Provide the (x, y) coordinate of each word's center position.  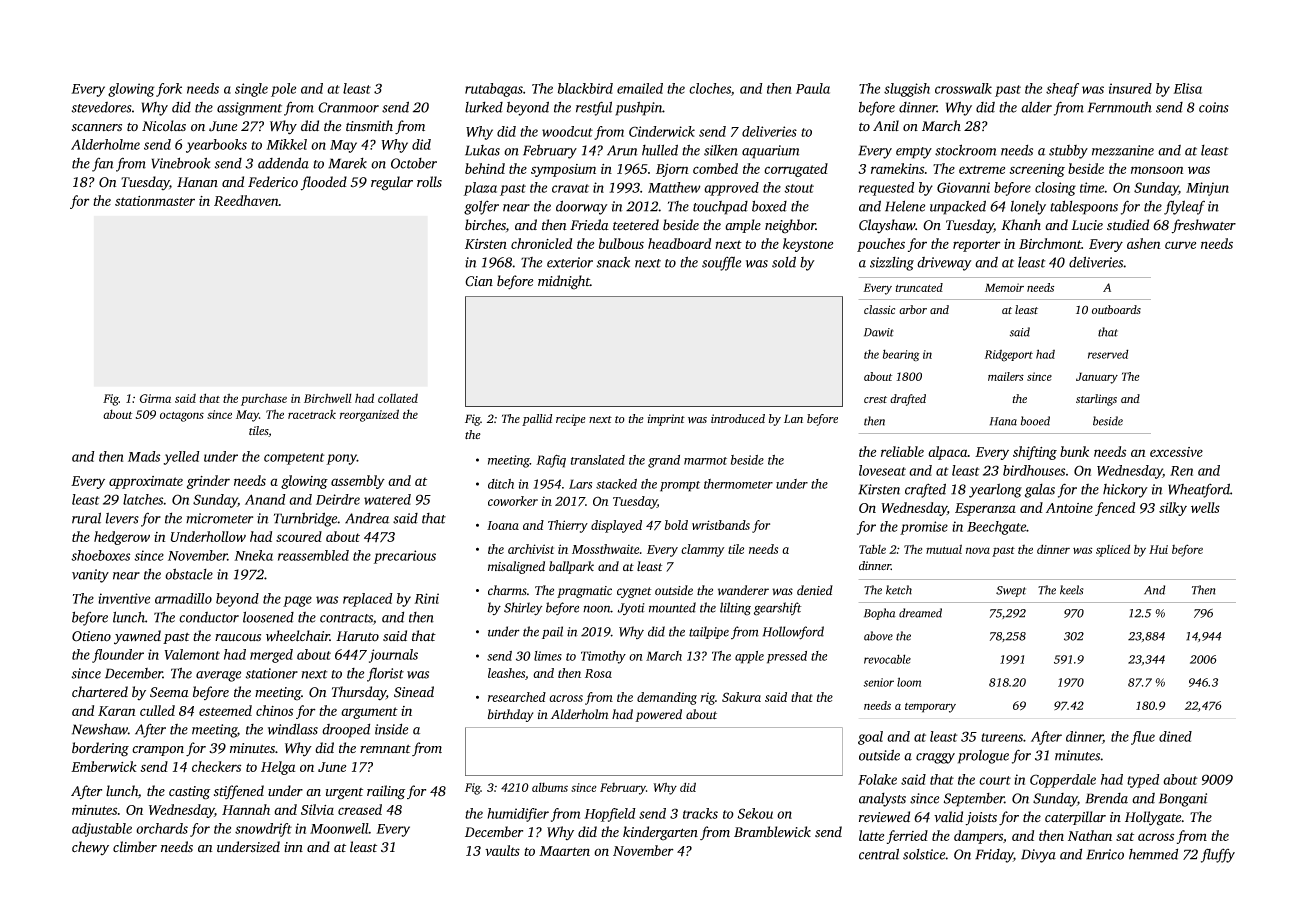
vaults (502, 850)
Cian (479, 281)
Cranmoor (348, 107)
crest (875, 399)
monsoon (1157, 170)
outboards (1116, 309)
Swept (1011, 591)
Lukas (482, 150)
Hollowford (793, 633)
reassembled (313, 555)
